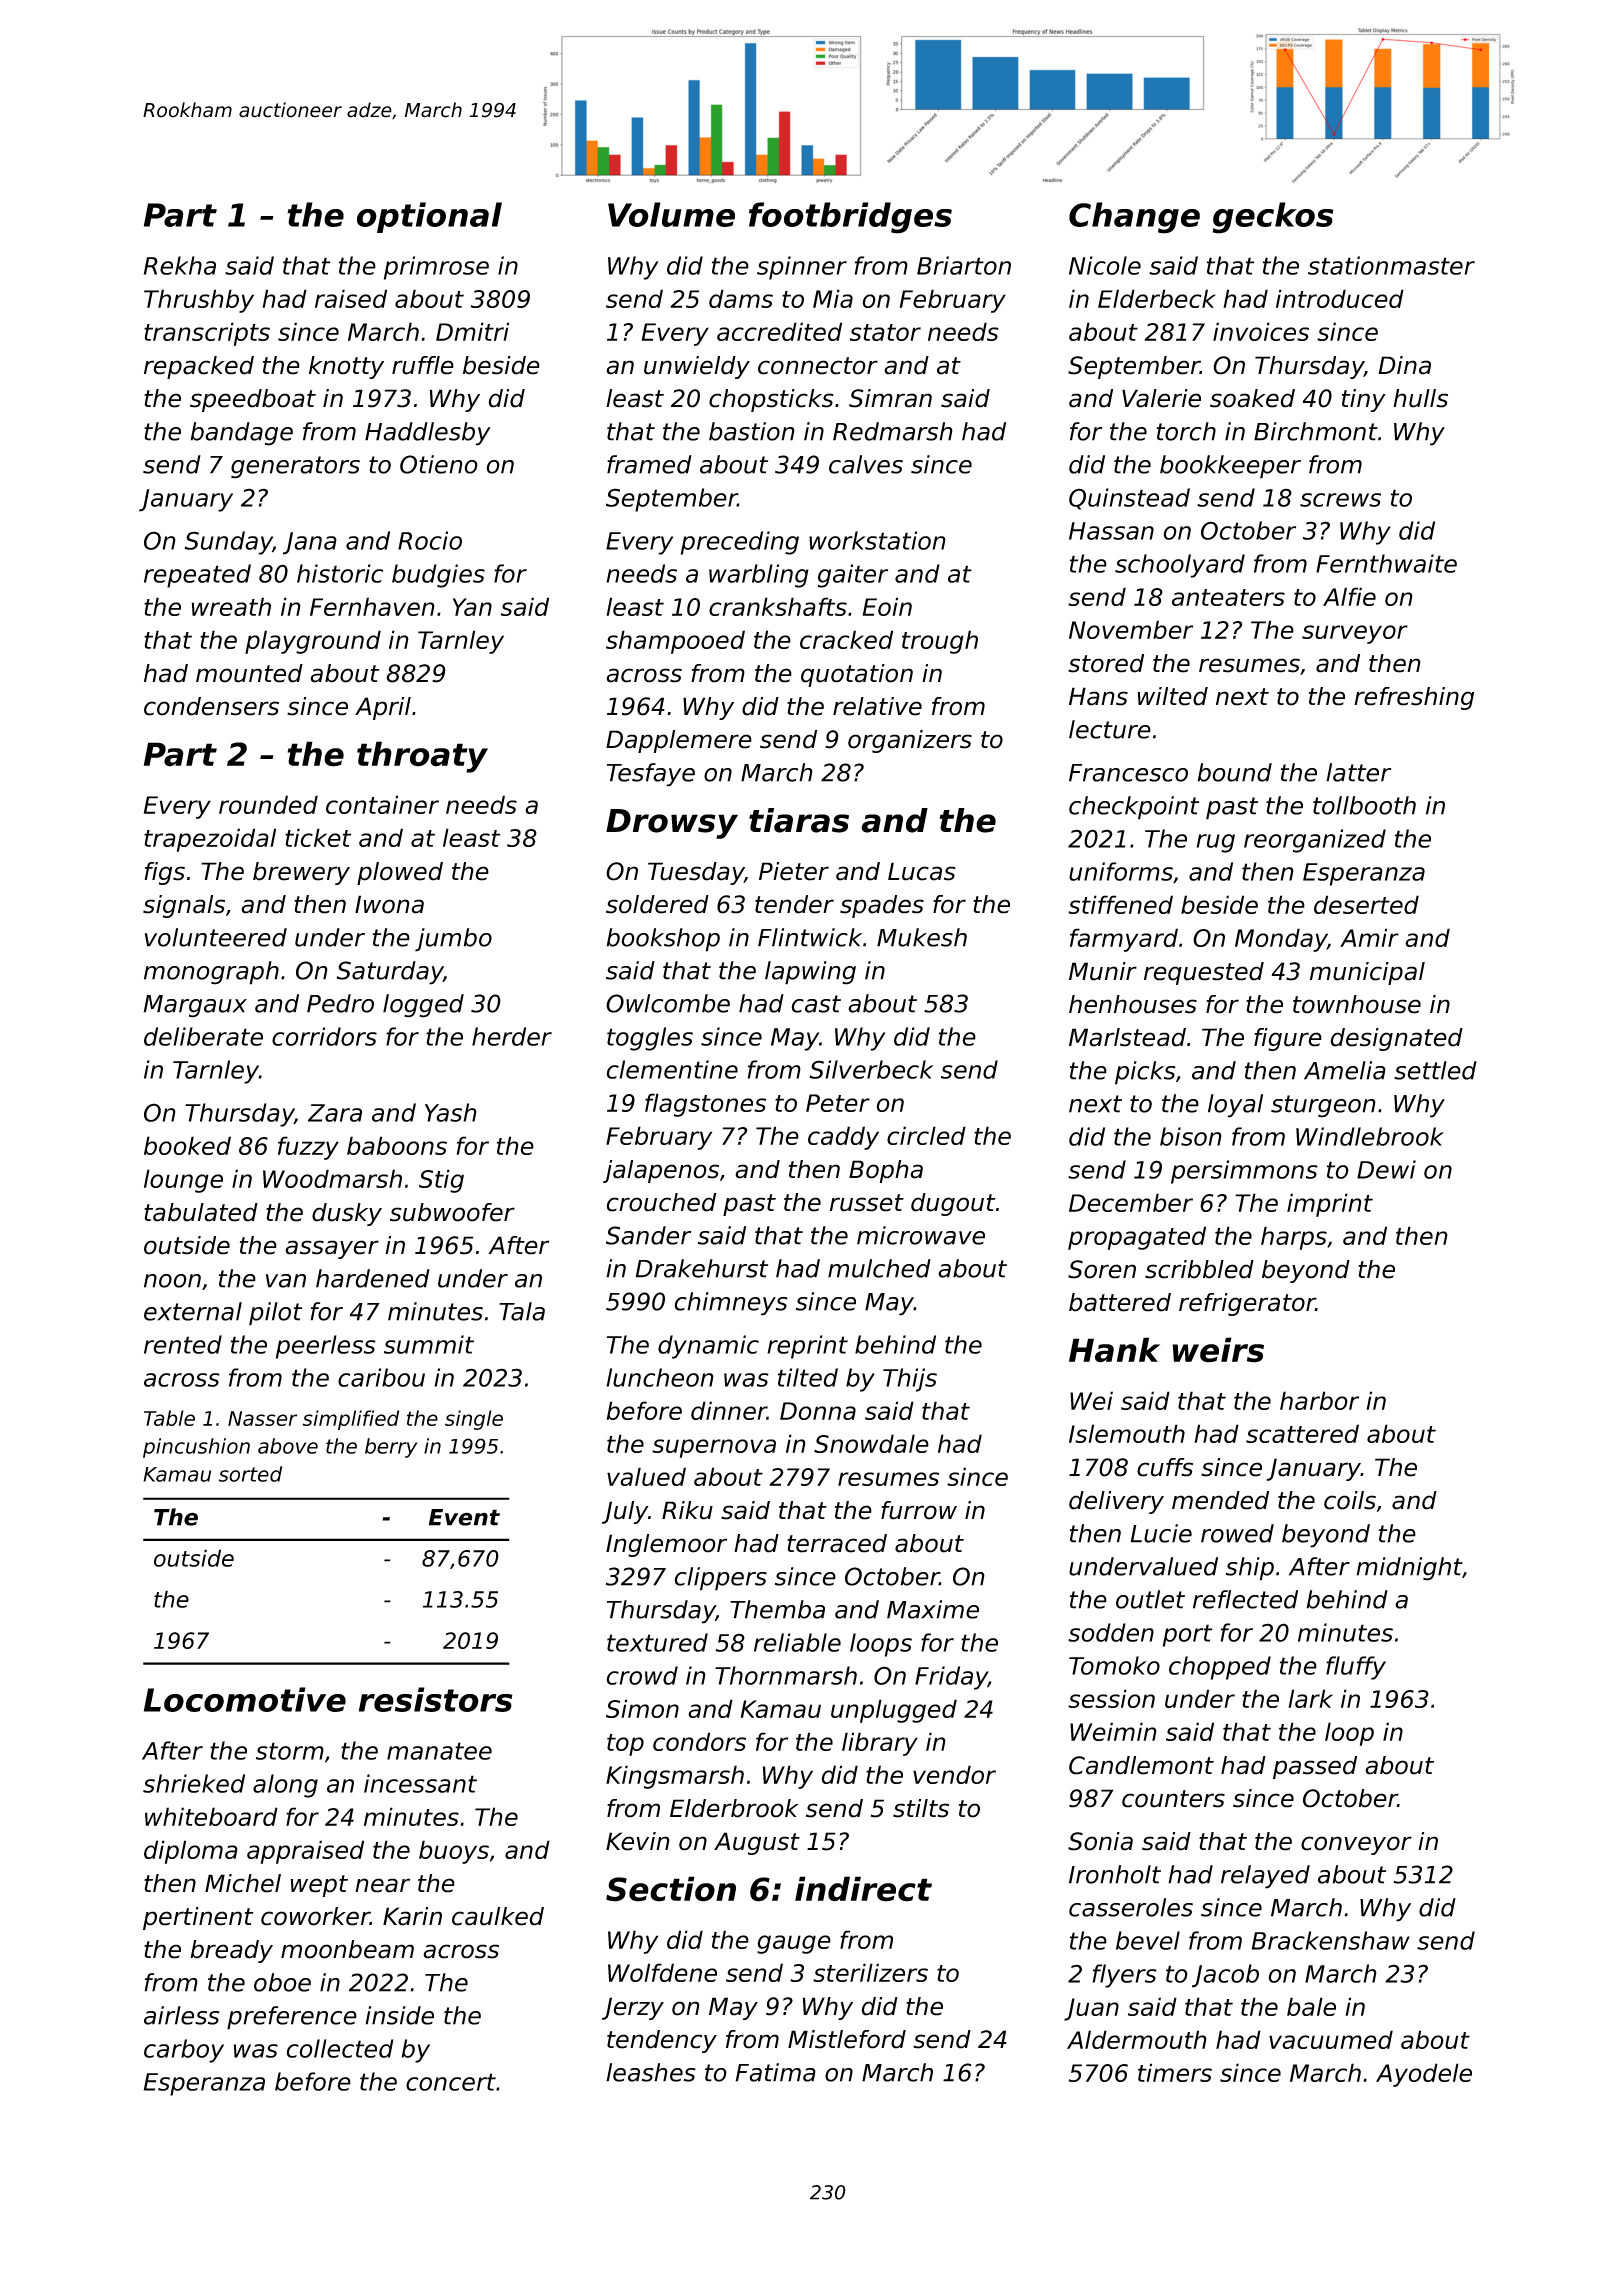 The image size is (1620, 2292). Describe the element at coordinates (1323, 1106) in the image. I see `sturgeon` at that location.
